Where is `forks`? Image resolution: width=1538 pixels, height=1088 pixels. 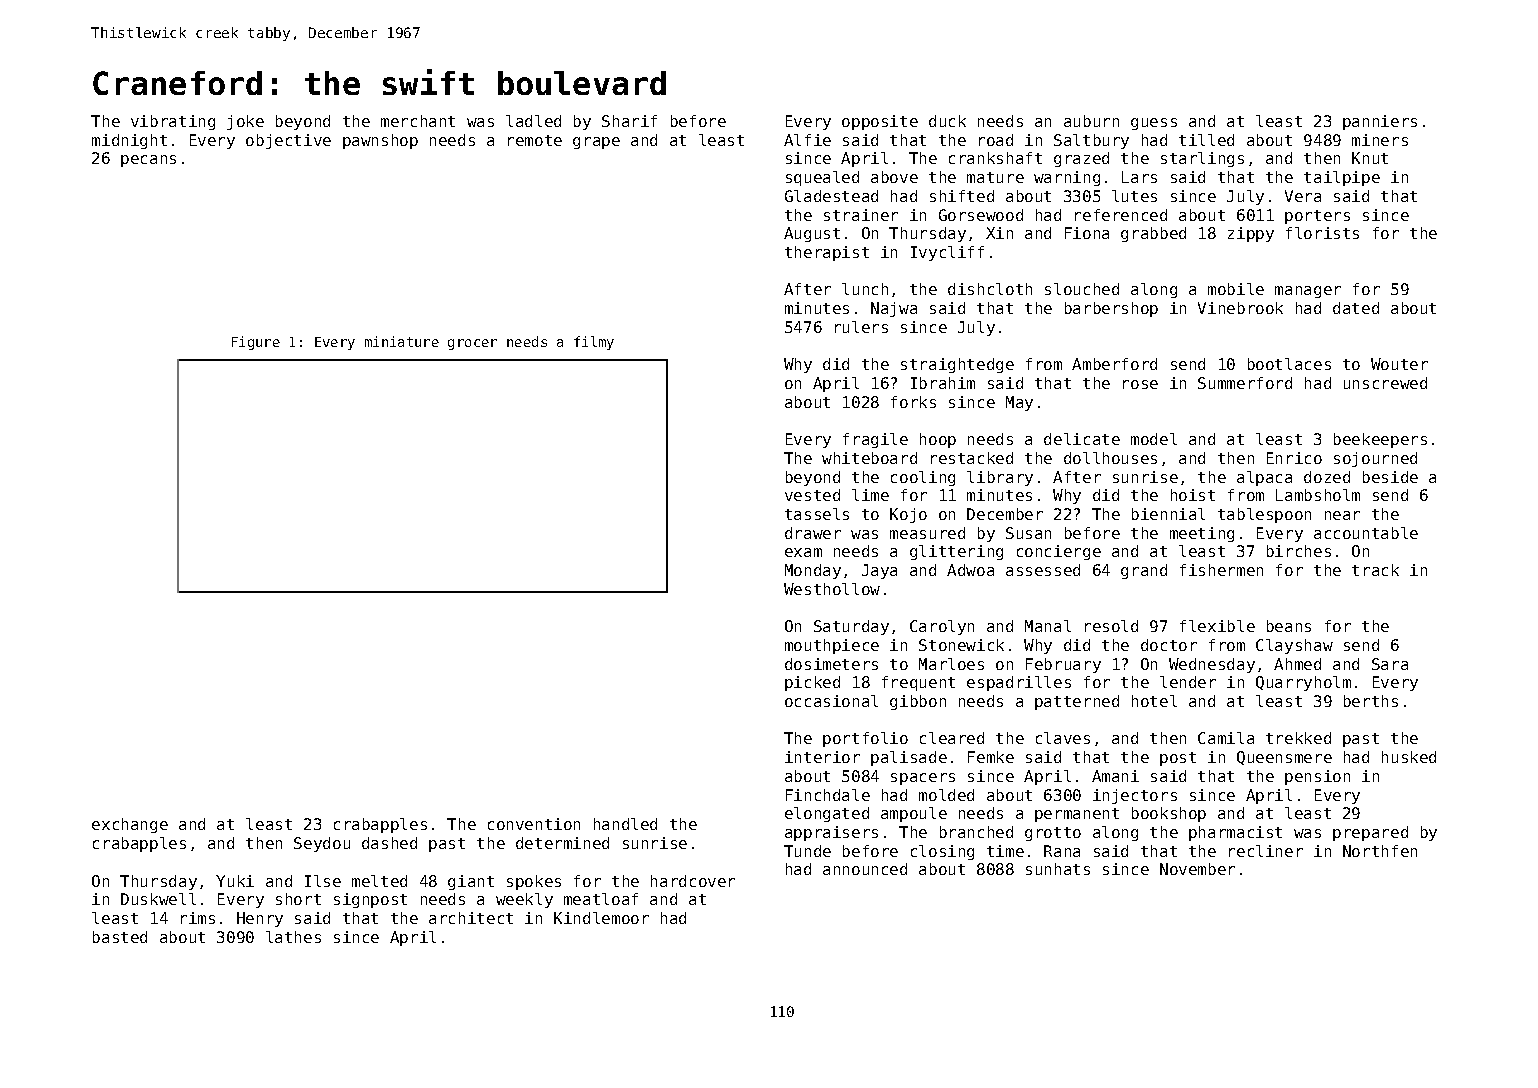
forks is located at coordinates (913, 402).
